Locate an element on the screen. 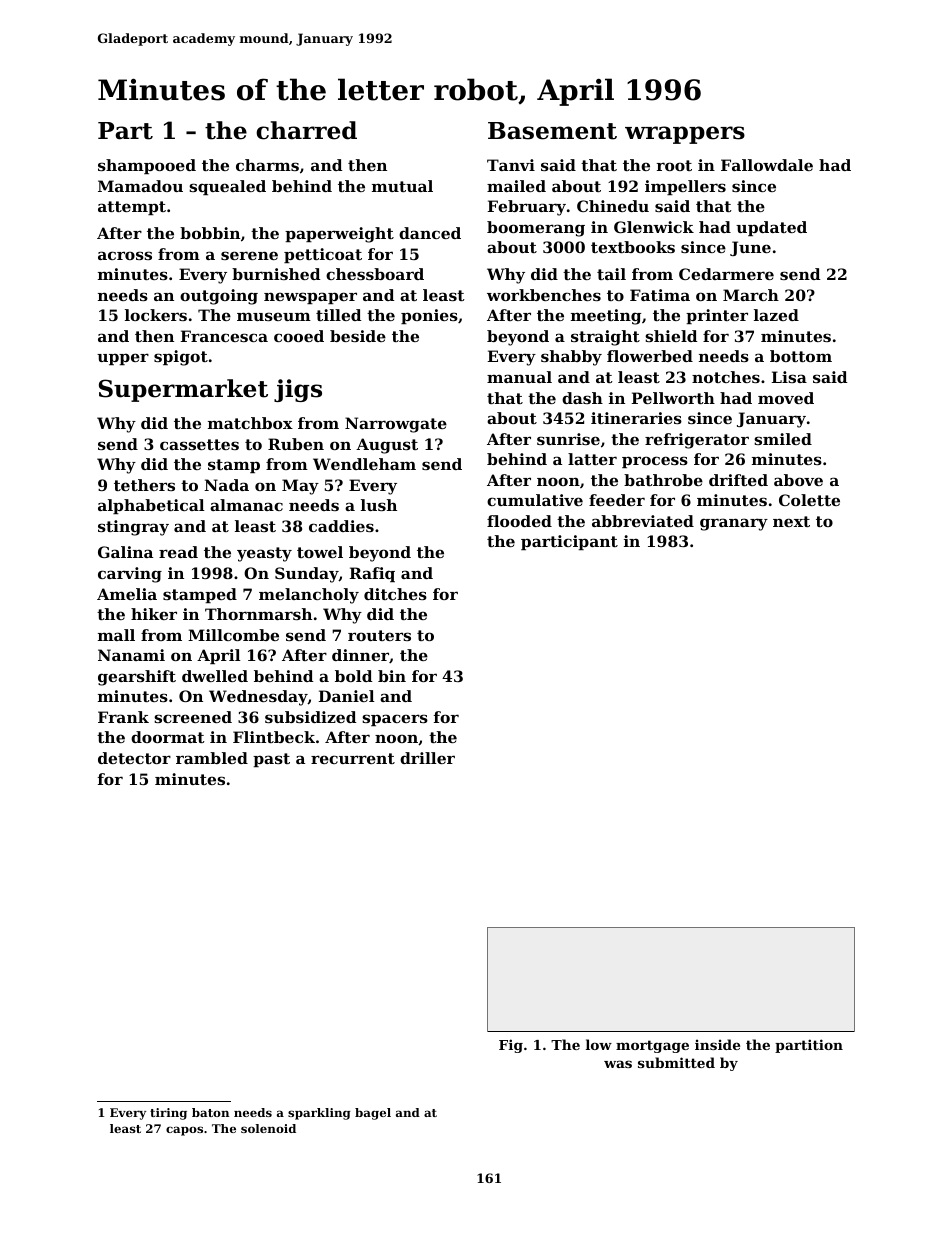 Image resolution: width=952 pixels, height=1233 pixels. Narrowgate is located at coordinates (396, 425).
